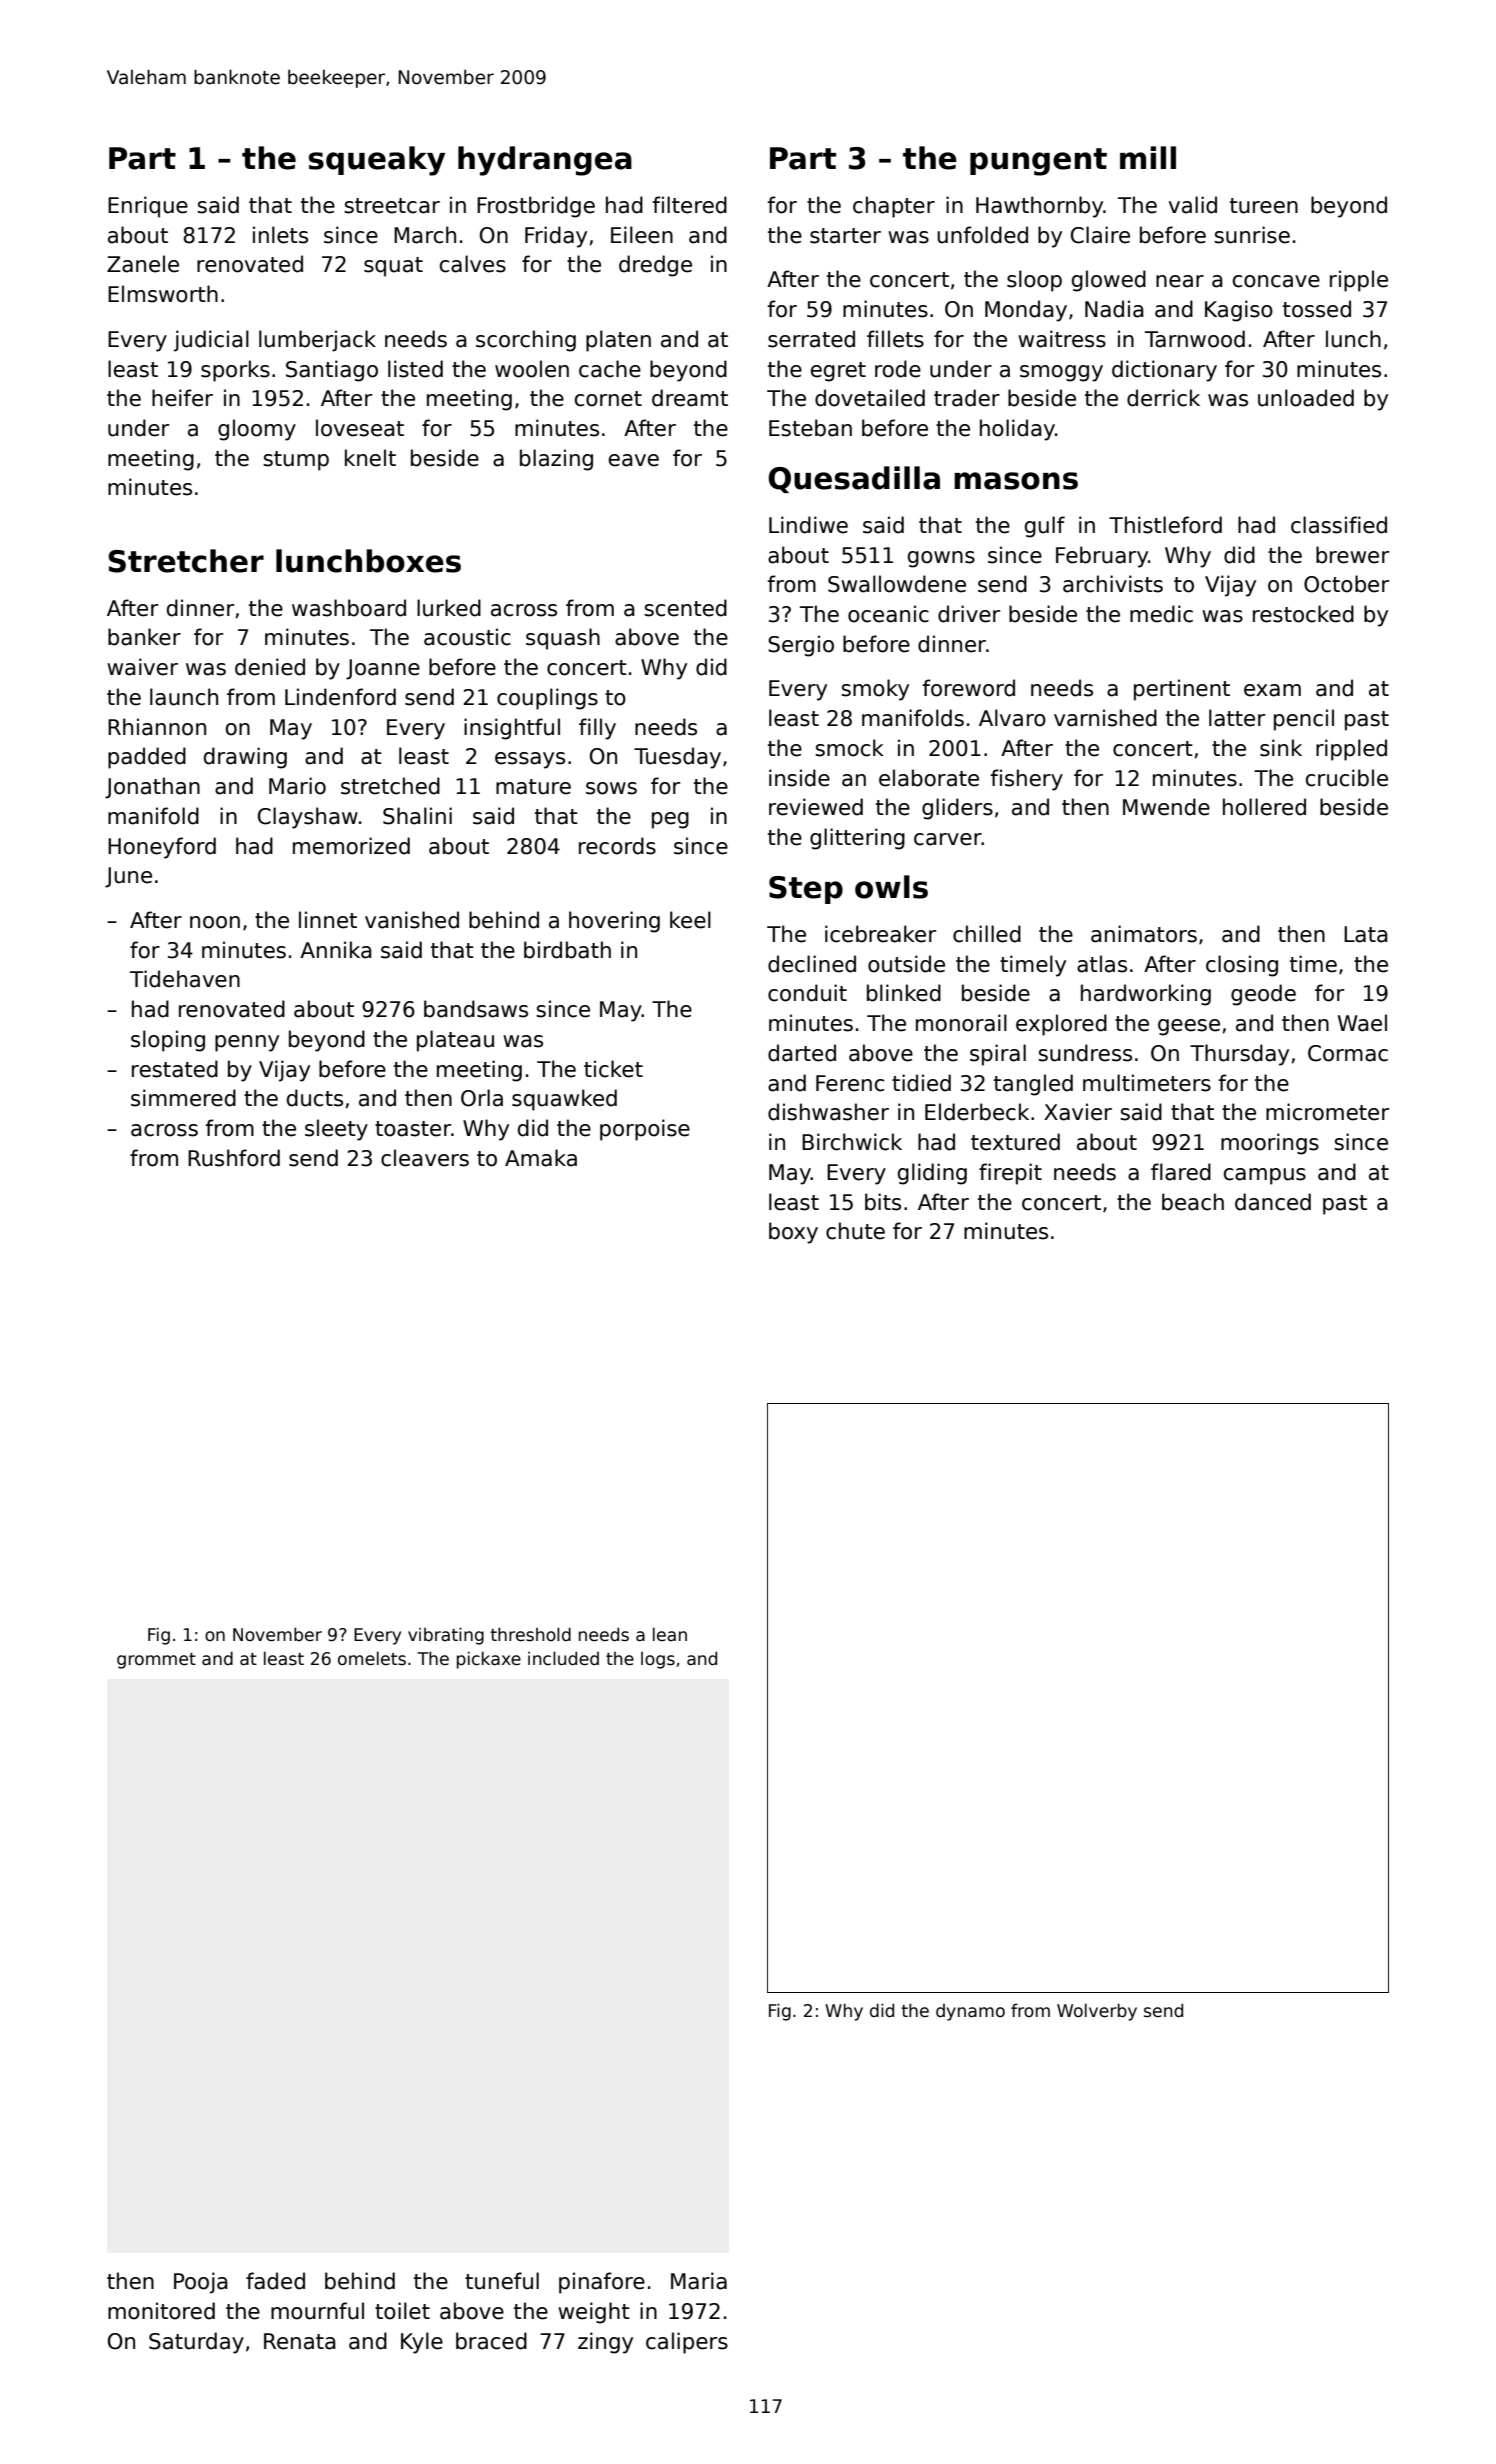 The width and height of the page is (1496, 2464). Describe the element at coordinates (1276, 281) in the page. I see `concave` at that location.
